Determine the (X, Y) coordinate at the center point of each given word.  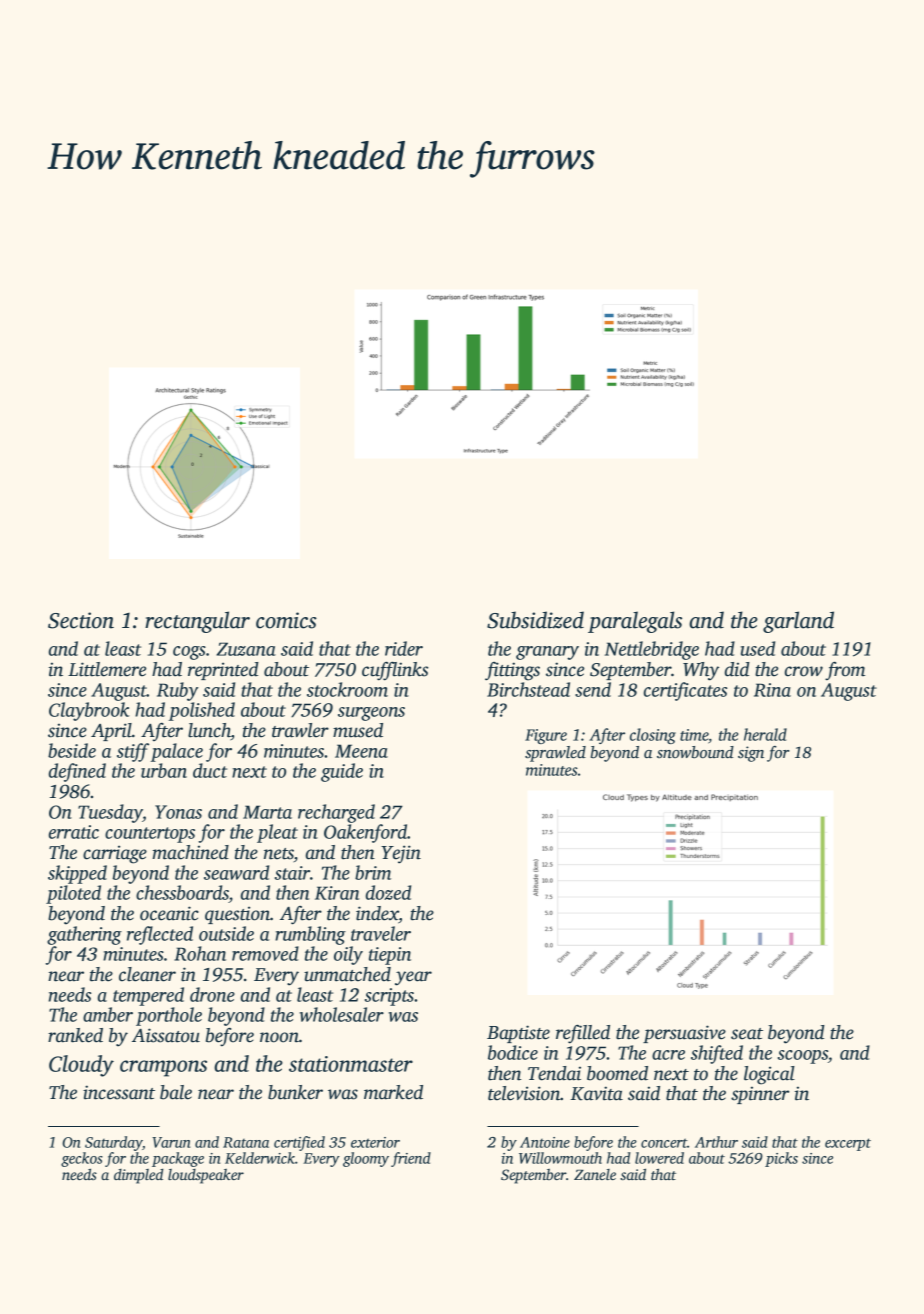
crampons (163, 1068)
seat (747, 1034)
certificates (685, 691)
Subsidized (535, 620)
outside (226, 933)
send (593, 689)
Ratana (246, 1142)
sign (751, 754)
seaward (236, 872)
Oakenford (365, 833)
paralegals (635, 622)
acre (668, 1055)
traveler (381, 933)
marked (393, 1092)
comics (286, 620)
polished (202, 711)
